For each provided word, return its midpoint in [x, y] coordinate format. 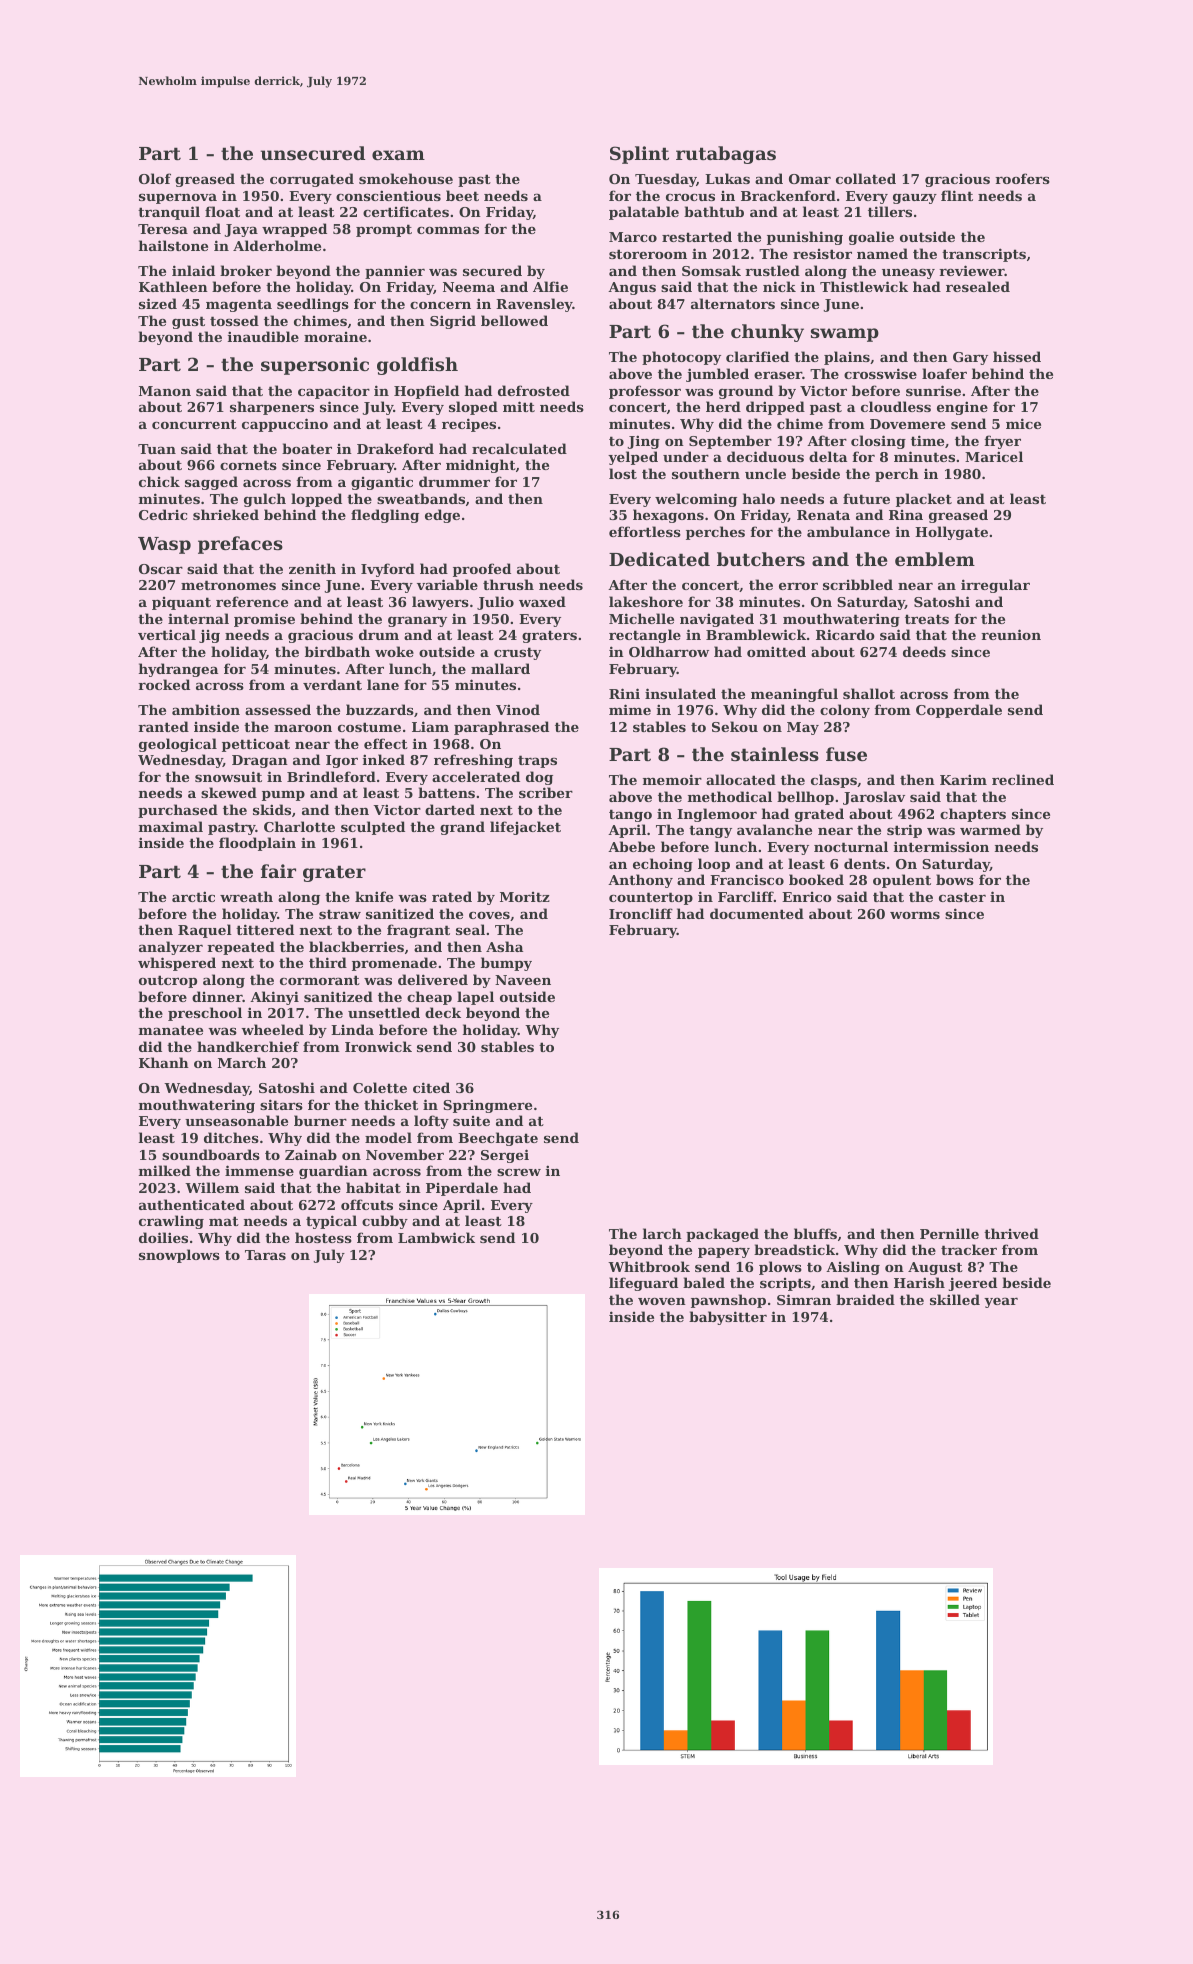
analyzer [171, 948]
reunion [1011, 634]
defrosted [534, 390]
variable [447, 584]
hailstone [173, 245]
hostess [323, 1237]
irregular [995, 586]
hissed [1017, 356]
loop [714, 865]
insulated [680, 693]
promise [264, 620]
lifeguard [643, 1284]
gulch [265, 500]
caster [962, 897]
